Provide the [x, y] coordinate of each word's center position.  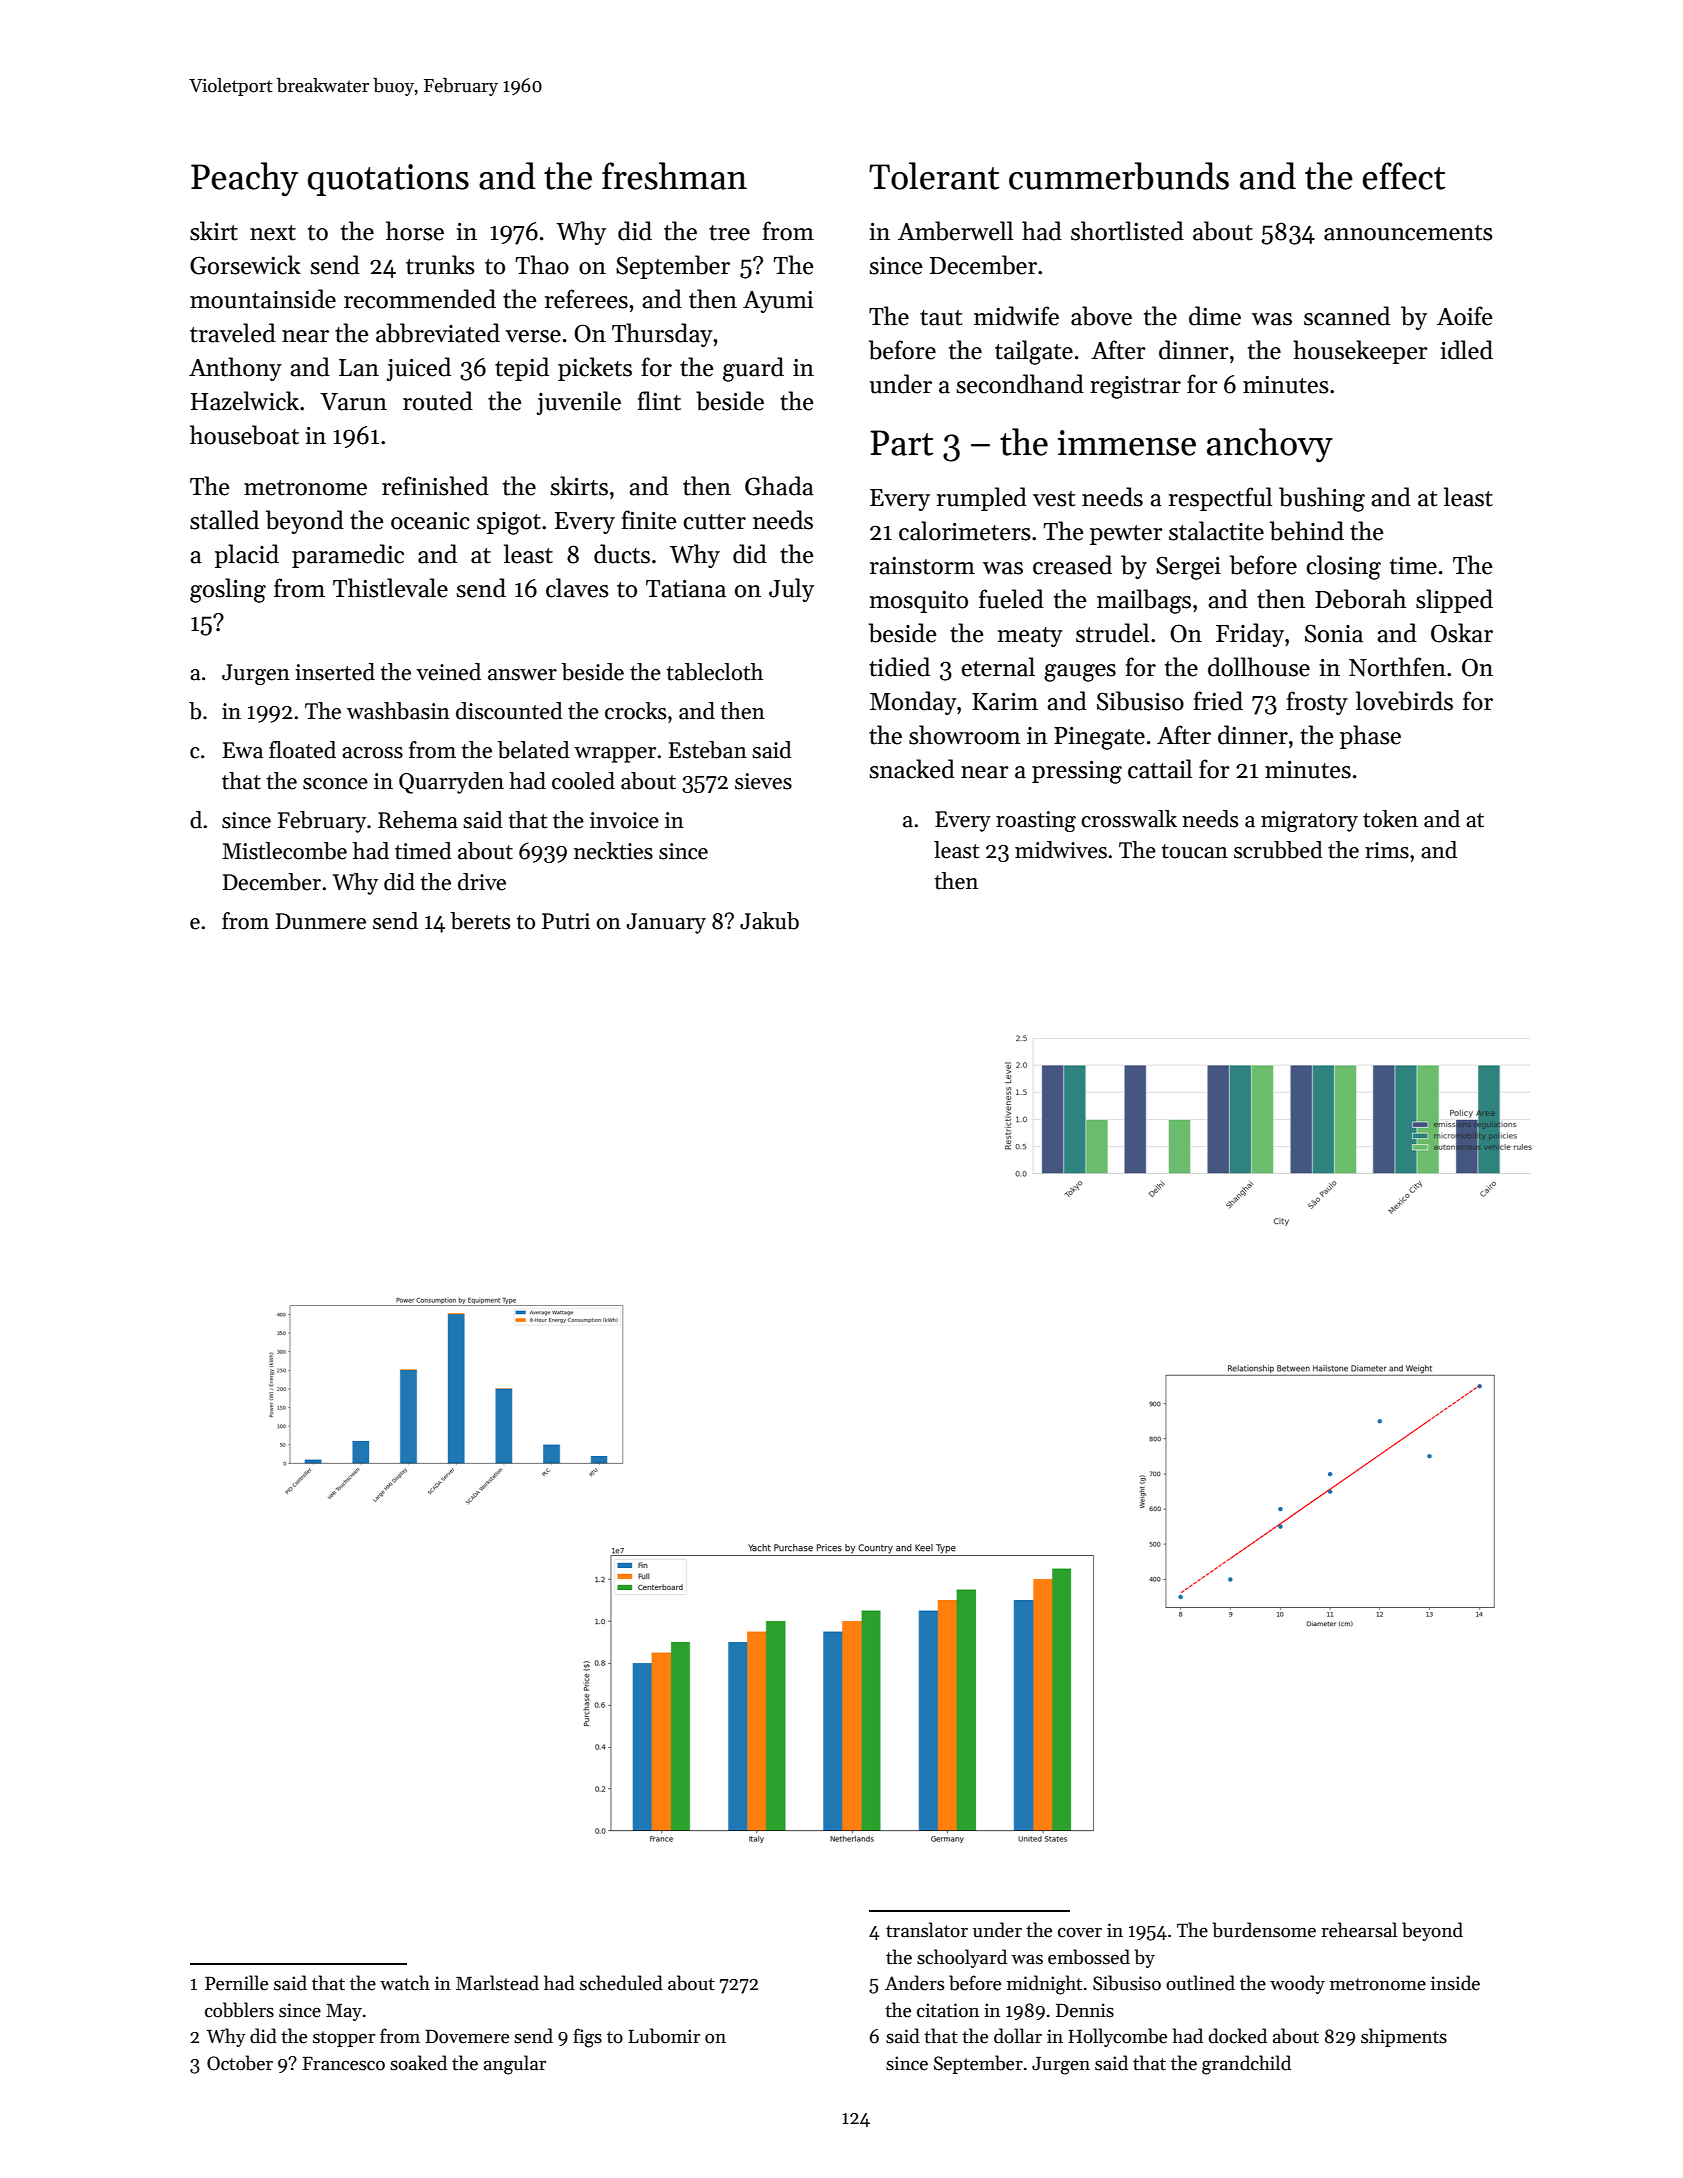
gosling [228, 590]
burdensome [1264, 1930]
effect [1404, 176]
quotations [388, 180]
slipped [1454, 601]
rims [1387, 850]
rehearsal [1359, 1930]
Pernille [236, 1983]
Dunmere [321, 921]
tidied [899, 667]
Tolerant [934, 176]
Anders [914, 1983]
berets [480, 921]
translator [927, 1930]
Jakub [769, 921]
